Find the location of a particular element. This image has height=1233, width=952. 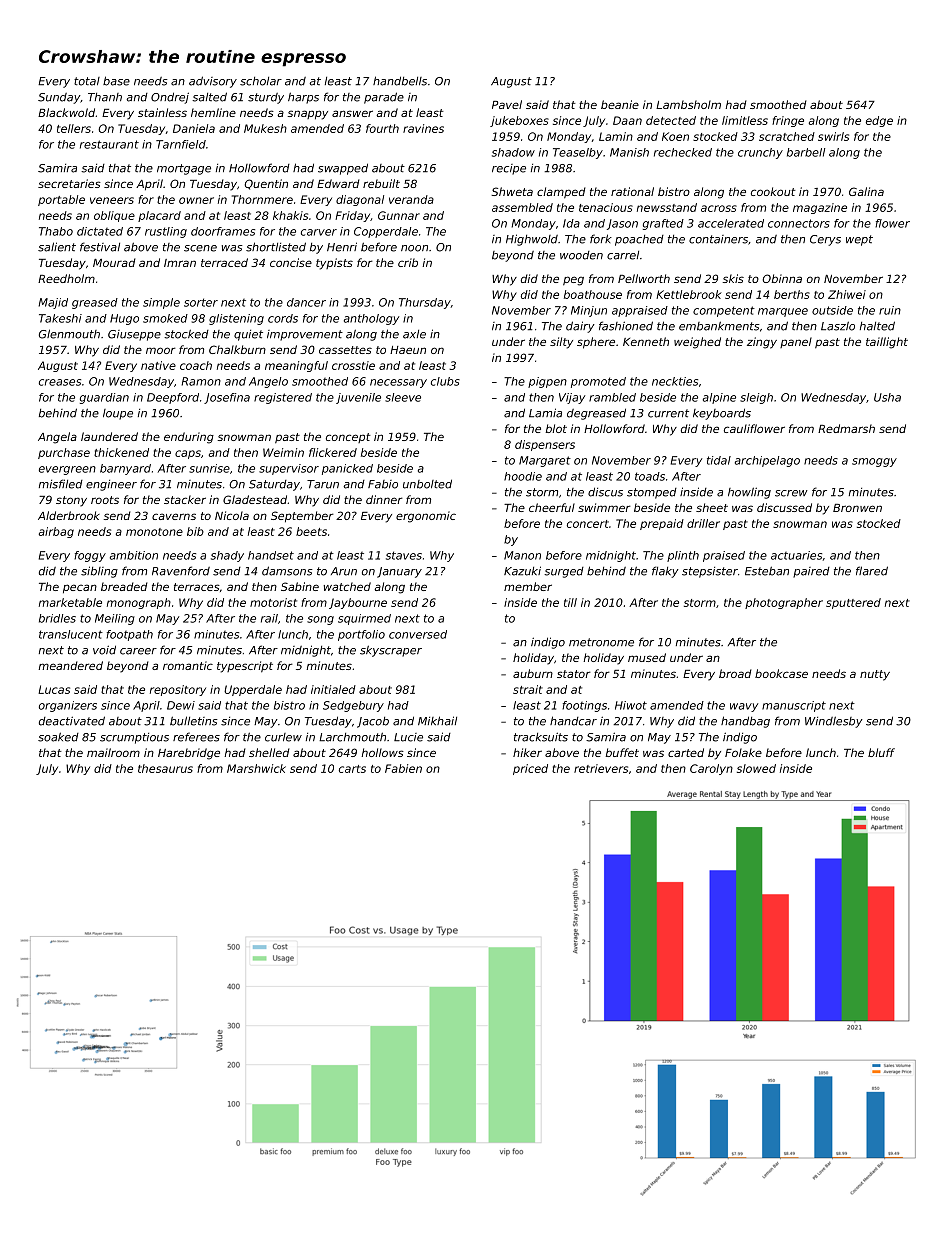

tracksuits is located at coordinates (541, 737).
